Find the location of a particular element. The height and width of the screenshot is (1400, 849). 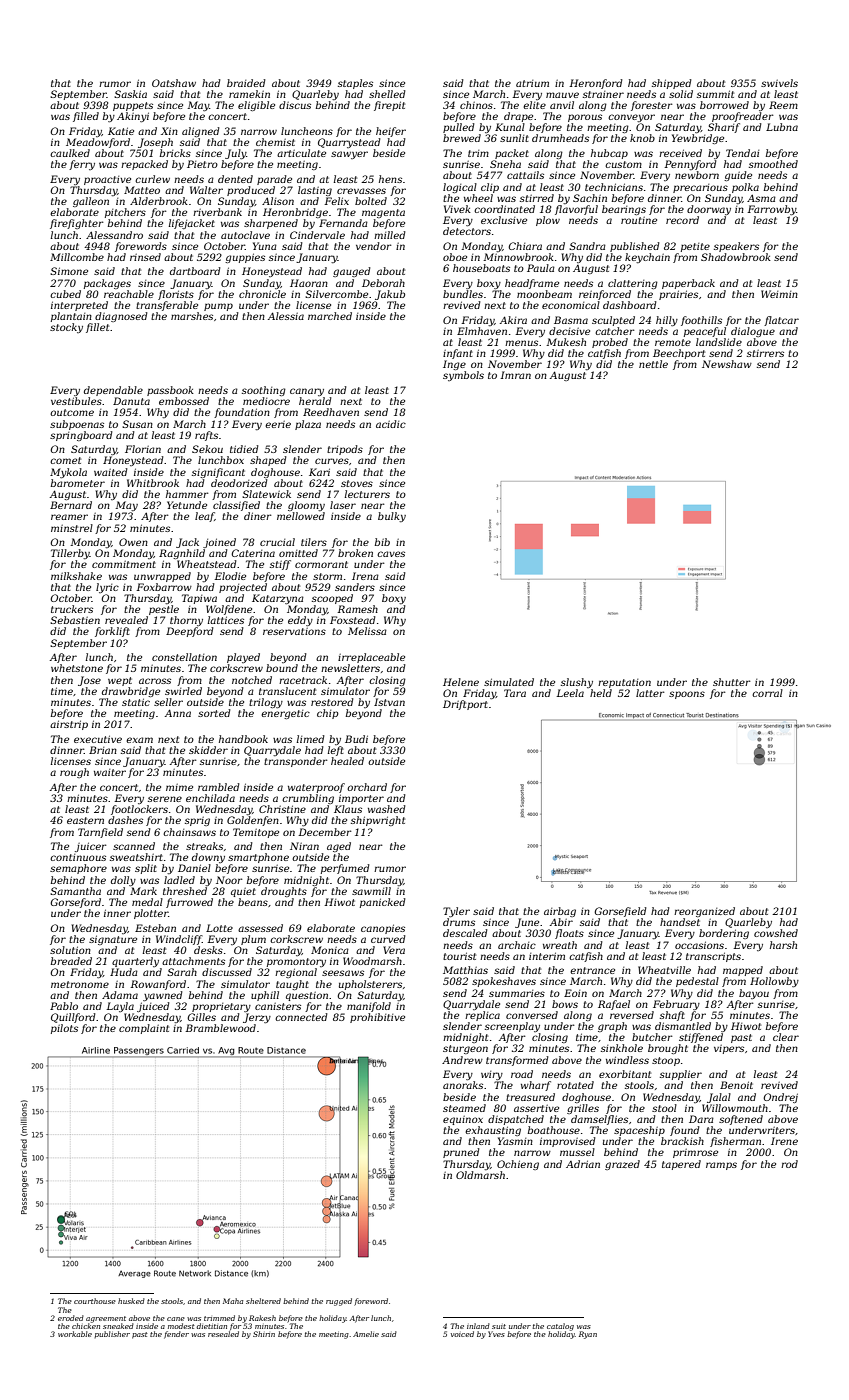

Tara is located at coordinates (515, 693).
